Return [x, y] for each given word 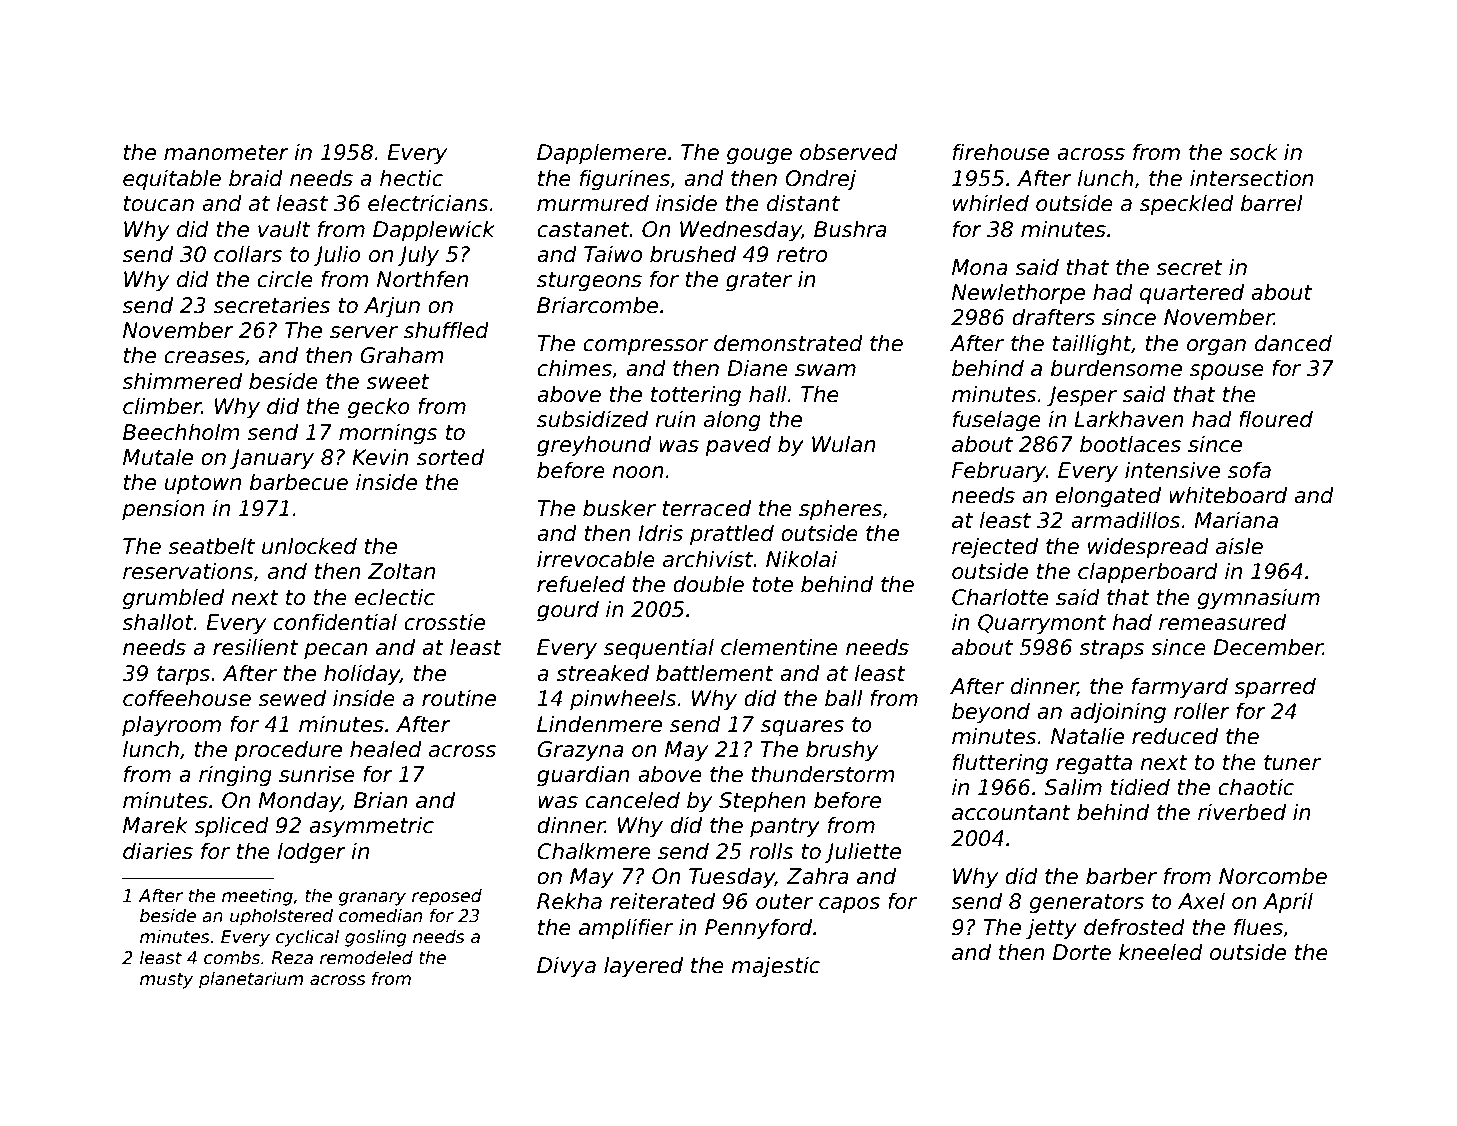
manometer [226, 153]
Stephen [762, 802]
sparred [1275, 688]
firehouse [1001, 152]
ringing [235, 776]
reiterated [662, 901]
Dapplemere [601, 154]
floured [1276, 419]
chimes [574, 368]
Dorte [1082, 952]
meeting [257, 897]
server [364, 332]
